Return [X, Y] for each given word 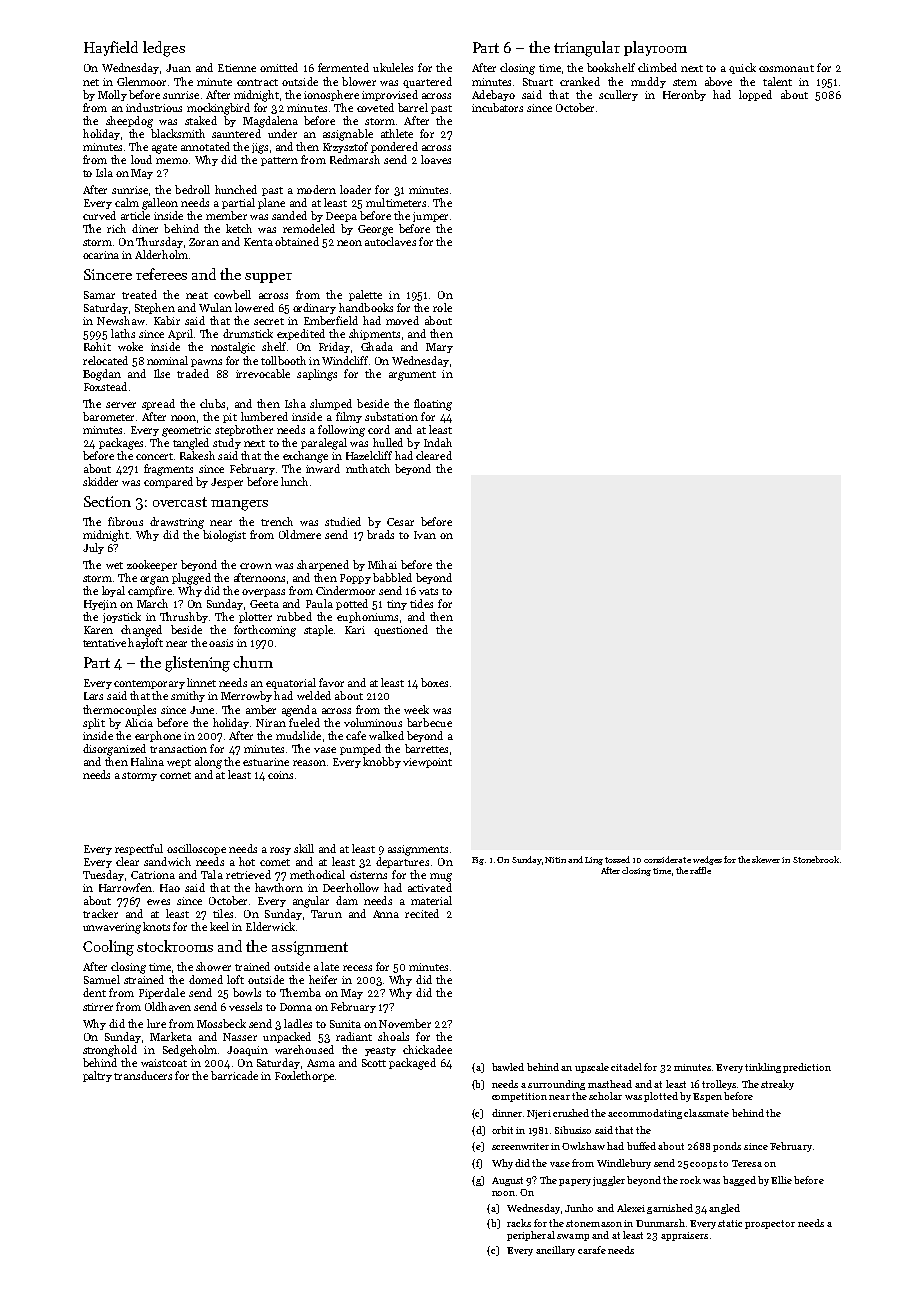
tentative [104, 643]
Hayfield [111, 48]
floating [433, 405]
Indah [438, 442]
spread [158, 404]
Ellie [781, 1180]
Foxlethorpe [304, 1076]
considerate [667, 859]
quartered [427, 82]
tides [421, 603]
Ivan [425, 535]
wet [114, 565]
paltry [97, 1076]
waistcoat [164, 1063]
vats [428, 591]
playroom [655, 48]
